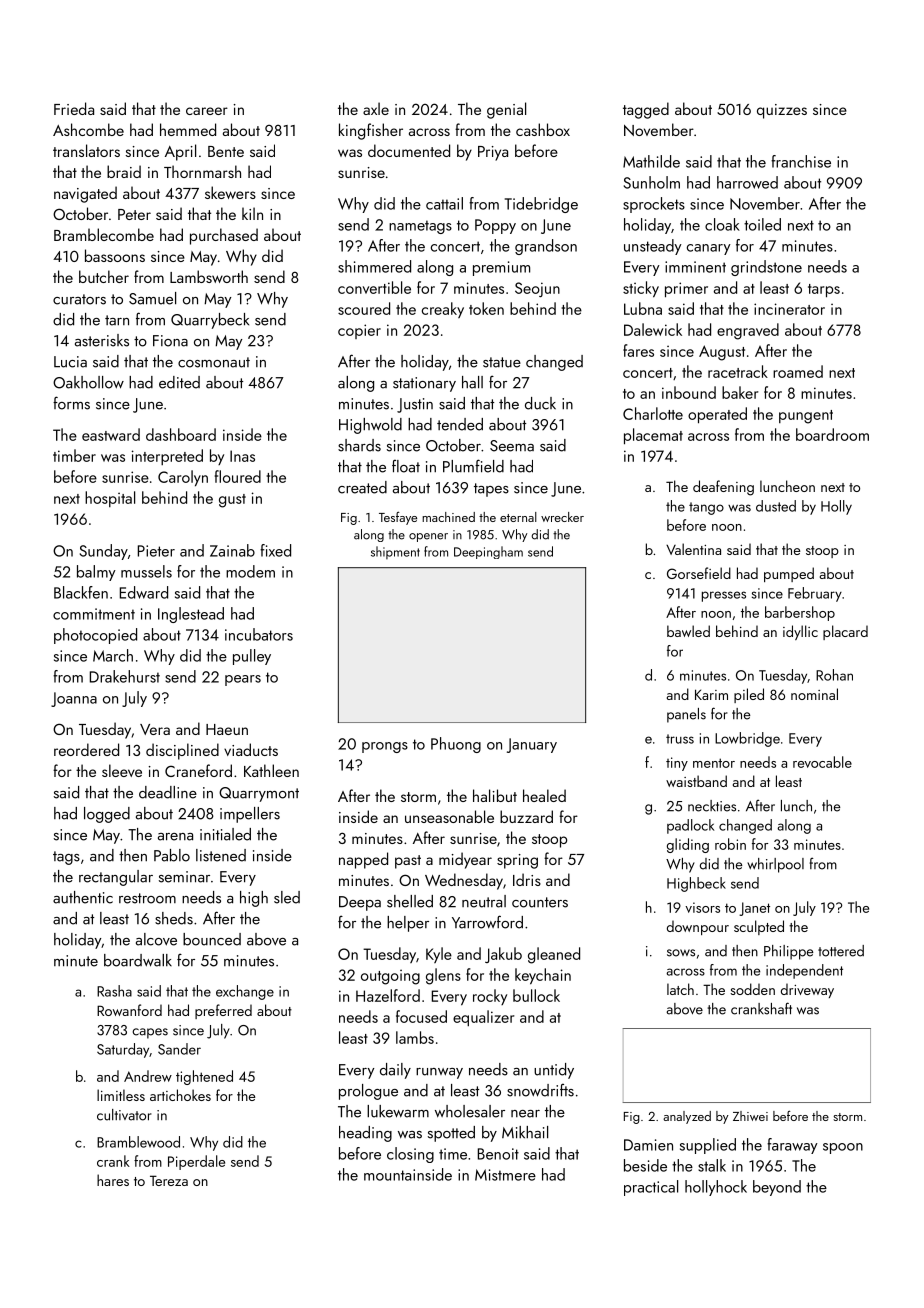  Describe the element at coordinates (169, 1180) in the image. I see `Tereza` at that location.
